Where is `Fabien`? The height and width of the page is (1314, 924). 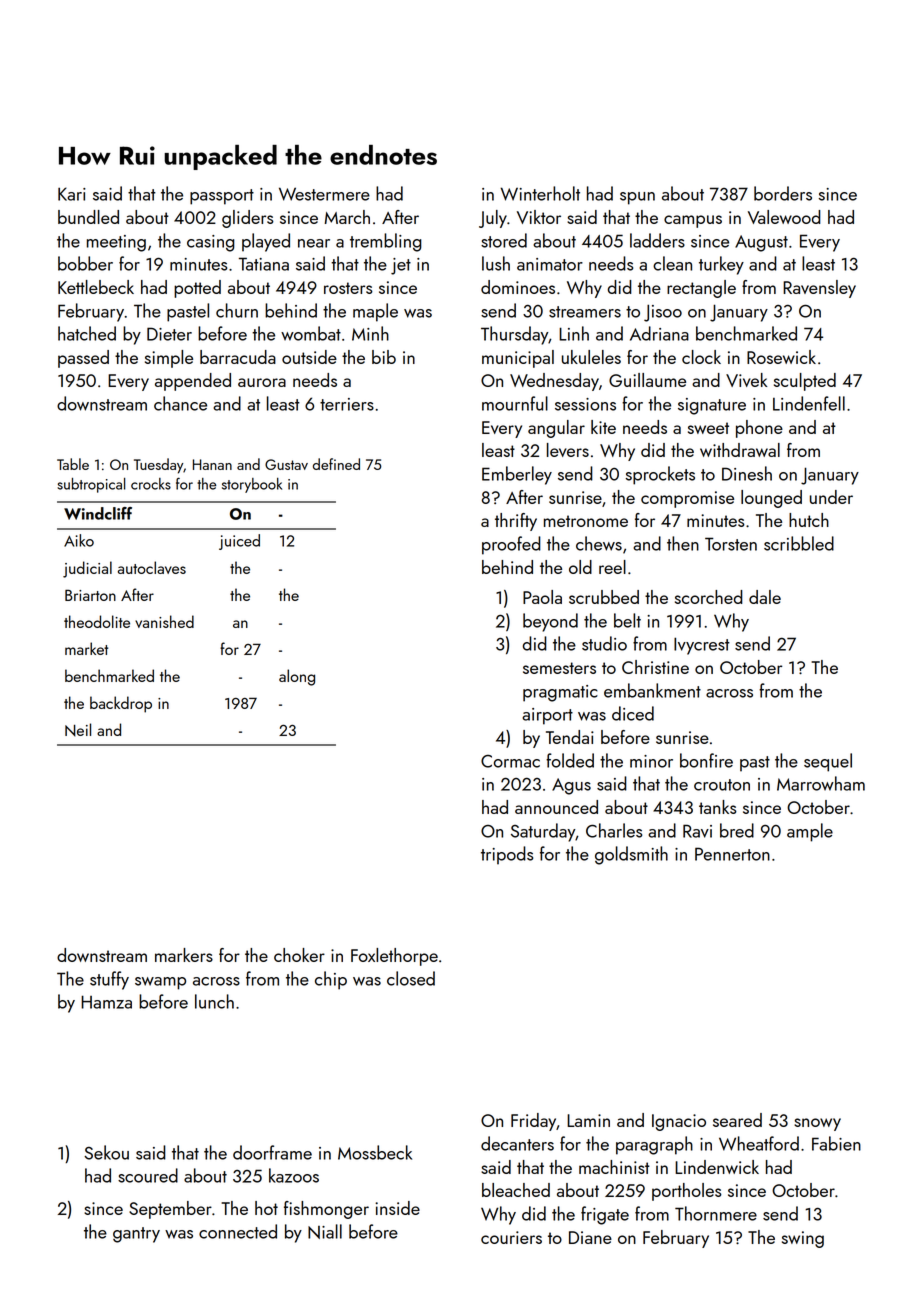
Fabien is located at coordinates (836, 1143).
